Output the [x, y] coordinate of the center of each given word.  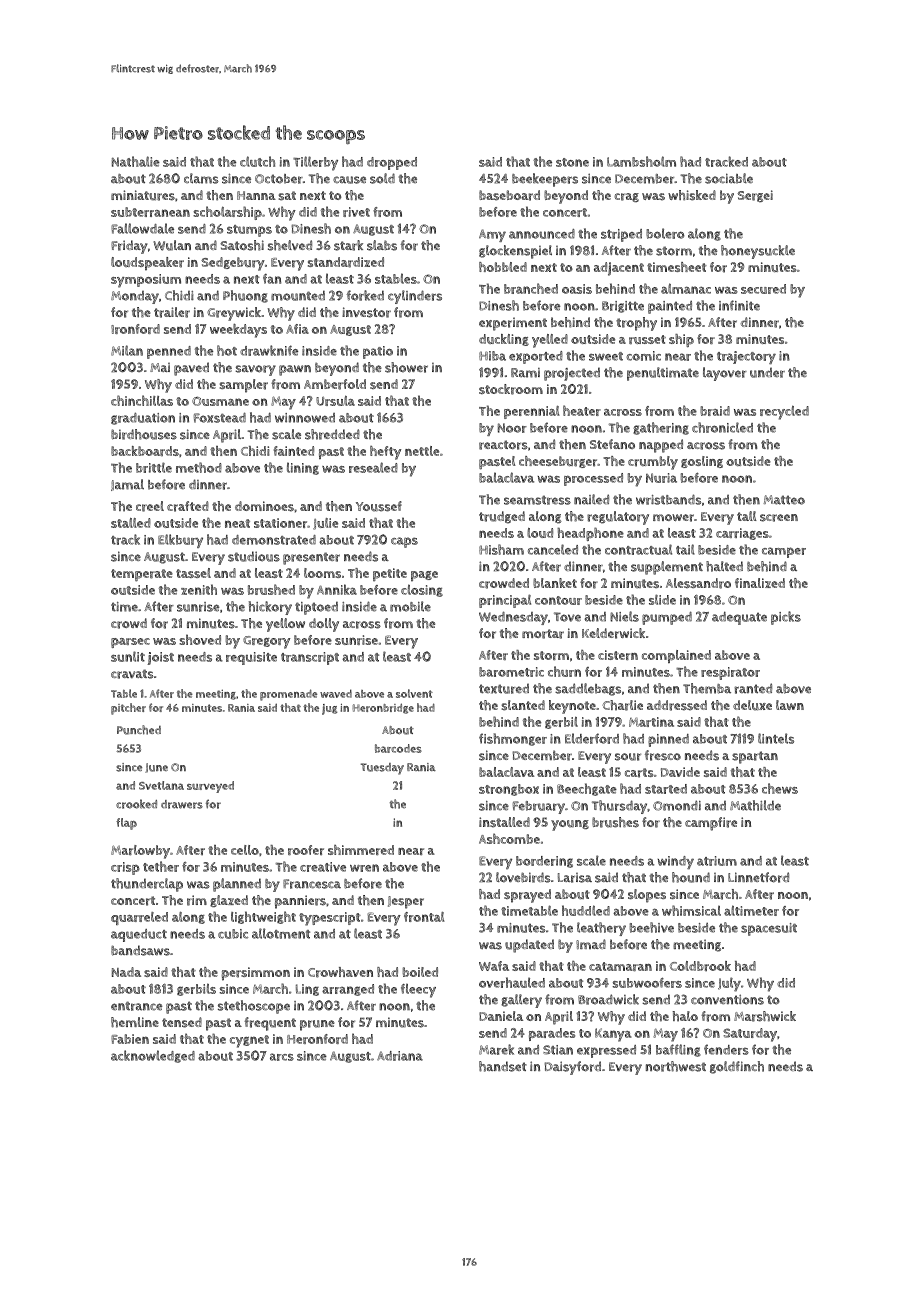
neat [237, 523]
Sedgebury [233, 264]
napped [661, 446]
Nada [126, 972]
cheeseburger [558, 462]
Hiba [492, 356]
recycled [784, 413]
